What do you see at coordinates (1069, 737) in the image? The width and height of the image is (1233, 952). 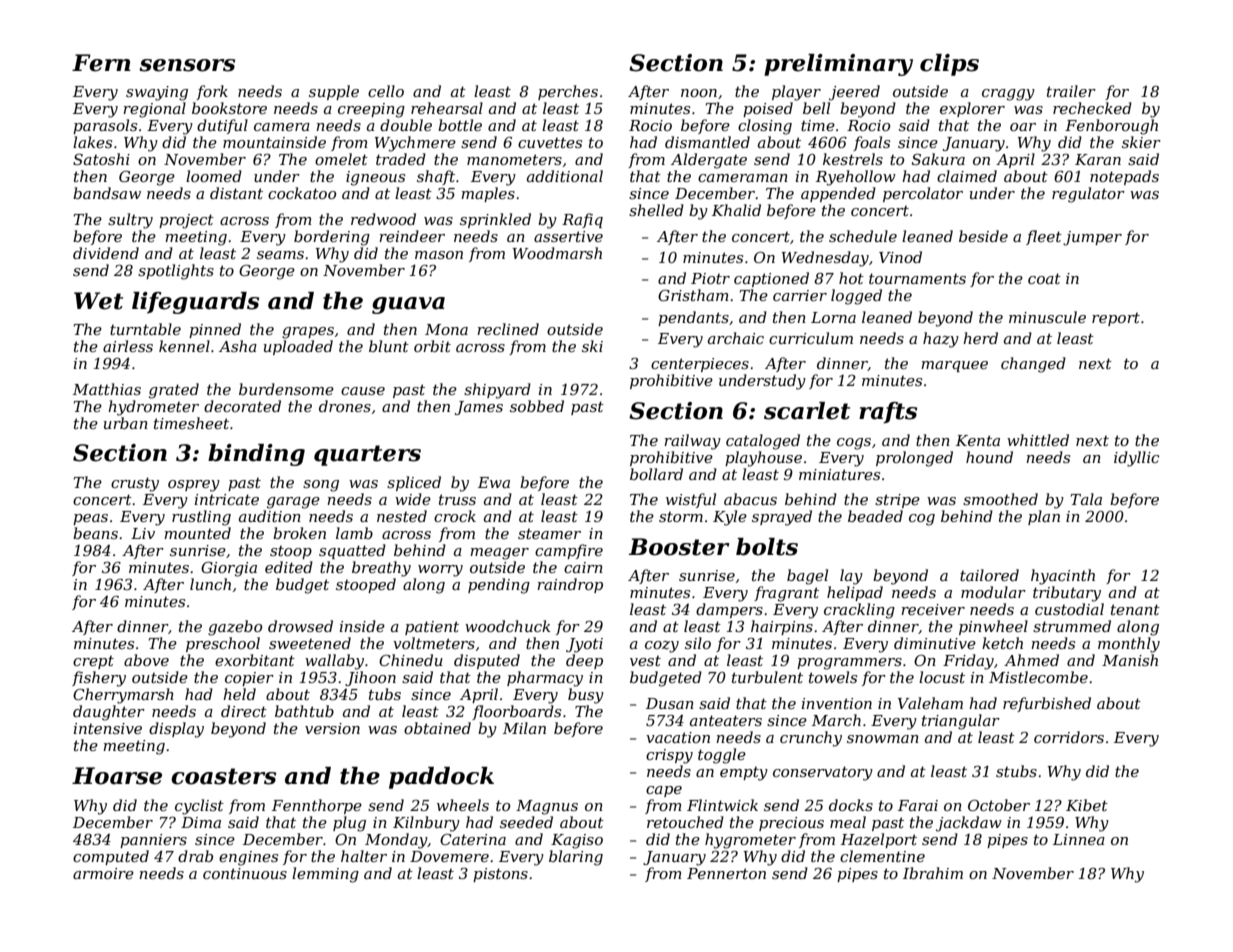 I see `corridors` at bounding box center [1069, 737].
